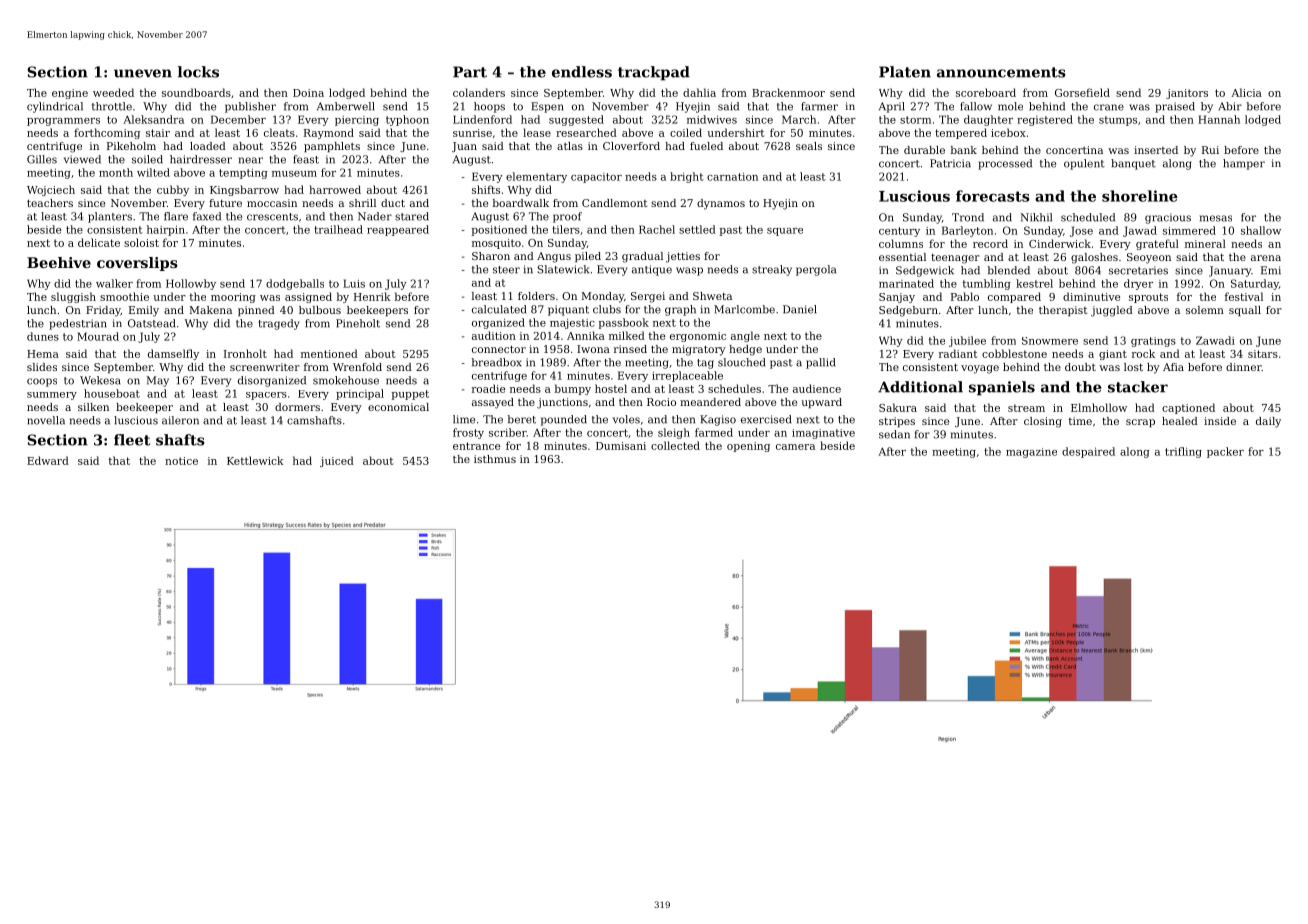  I want to click on atlas, so click(570, 146).
